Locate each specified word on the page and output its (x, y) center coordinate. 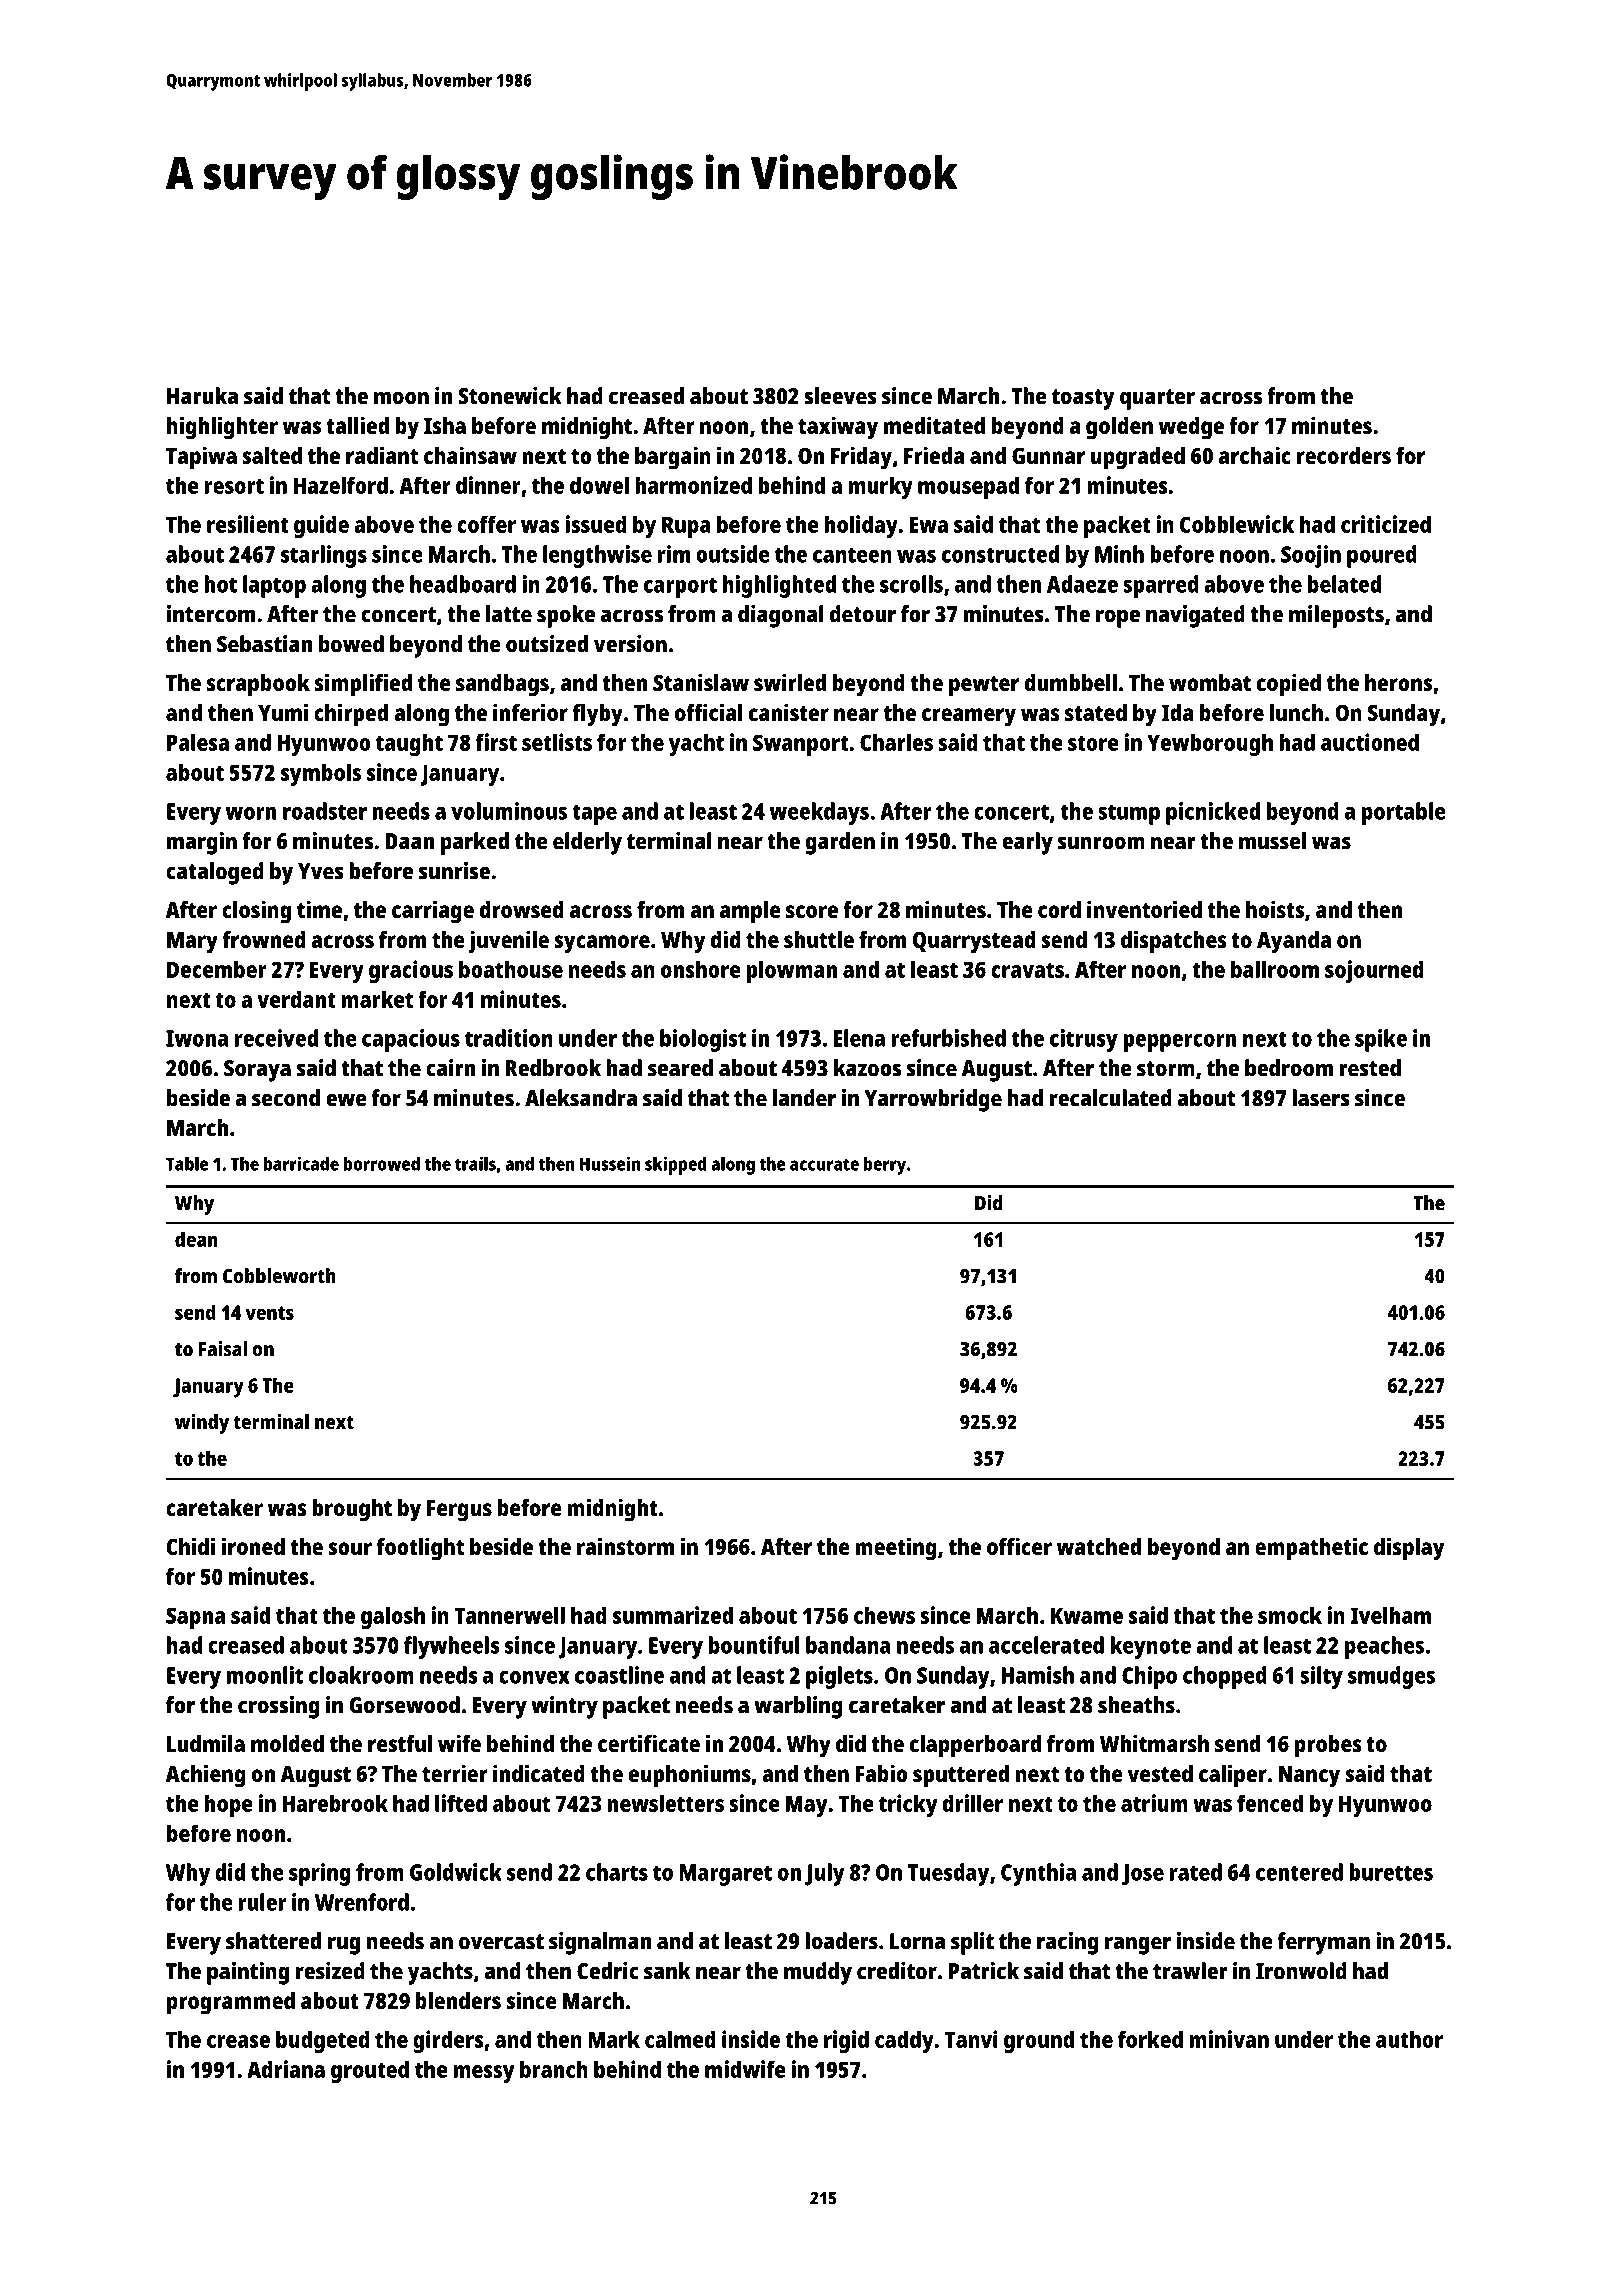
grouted (370, 2071)
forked (1150, 2039)
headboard (463, 584)
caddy (904, 2041)
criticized (1386, 524)
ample (750, 912)
